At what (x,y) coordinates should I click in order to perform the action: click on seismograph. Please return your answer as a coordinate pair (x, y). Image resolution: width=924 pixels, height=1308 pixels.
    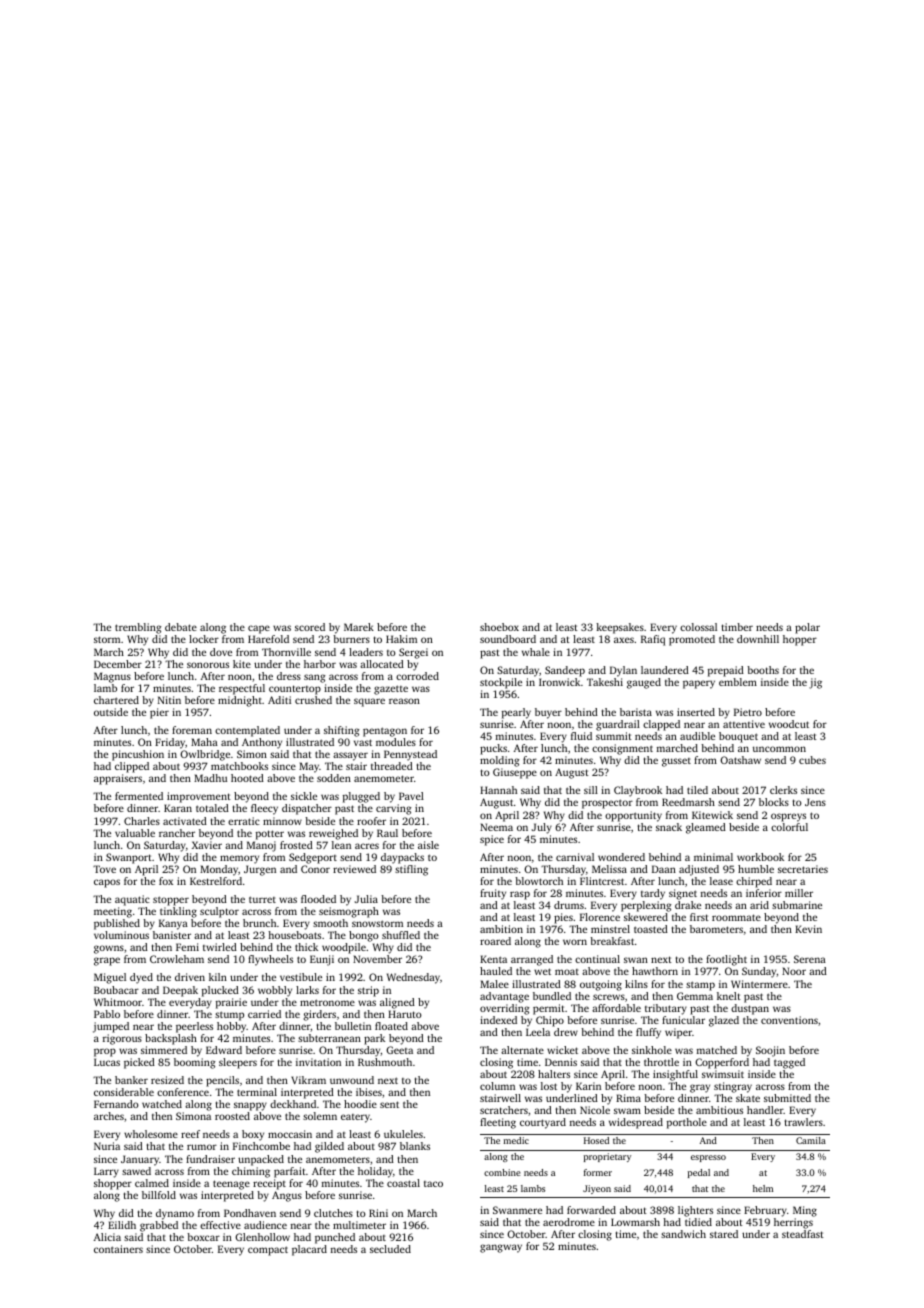
    Looking at the image, I should click on (349, 912).
